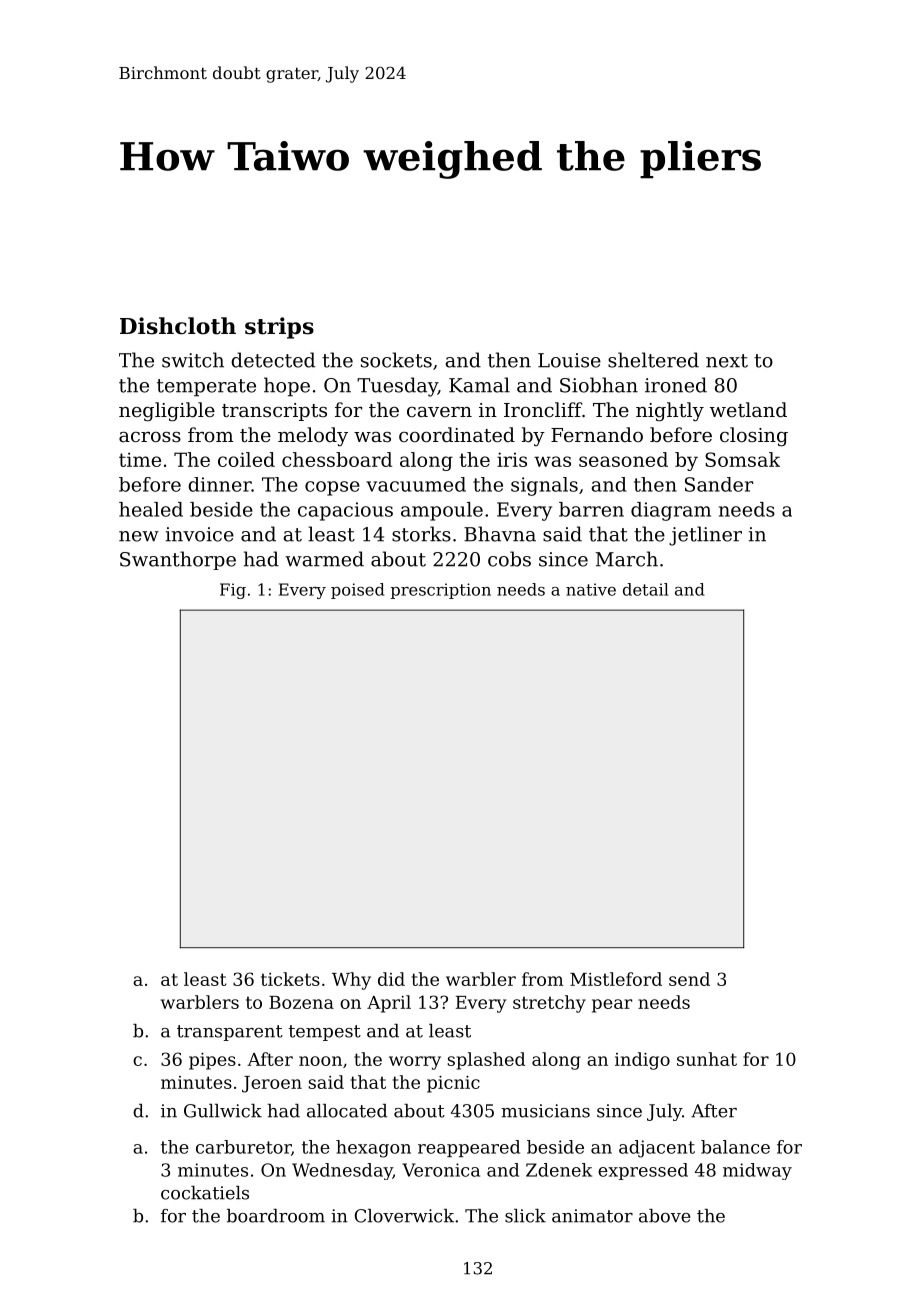 The height and width of the document is (1311, 924). Describe the element at coordinates (391, 979) in the document. I see `did` at that location.
